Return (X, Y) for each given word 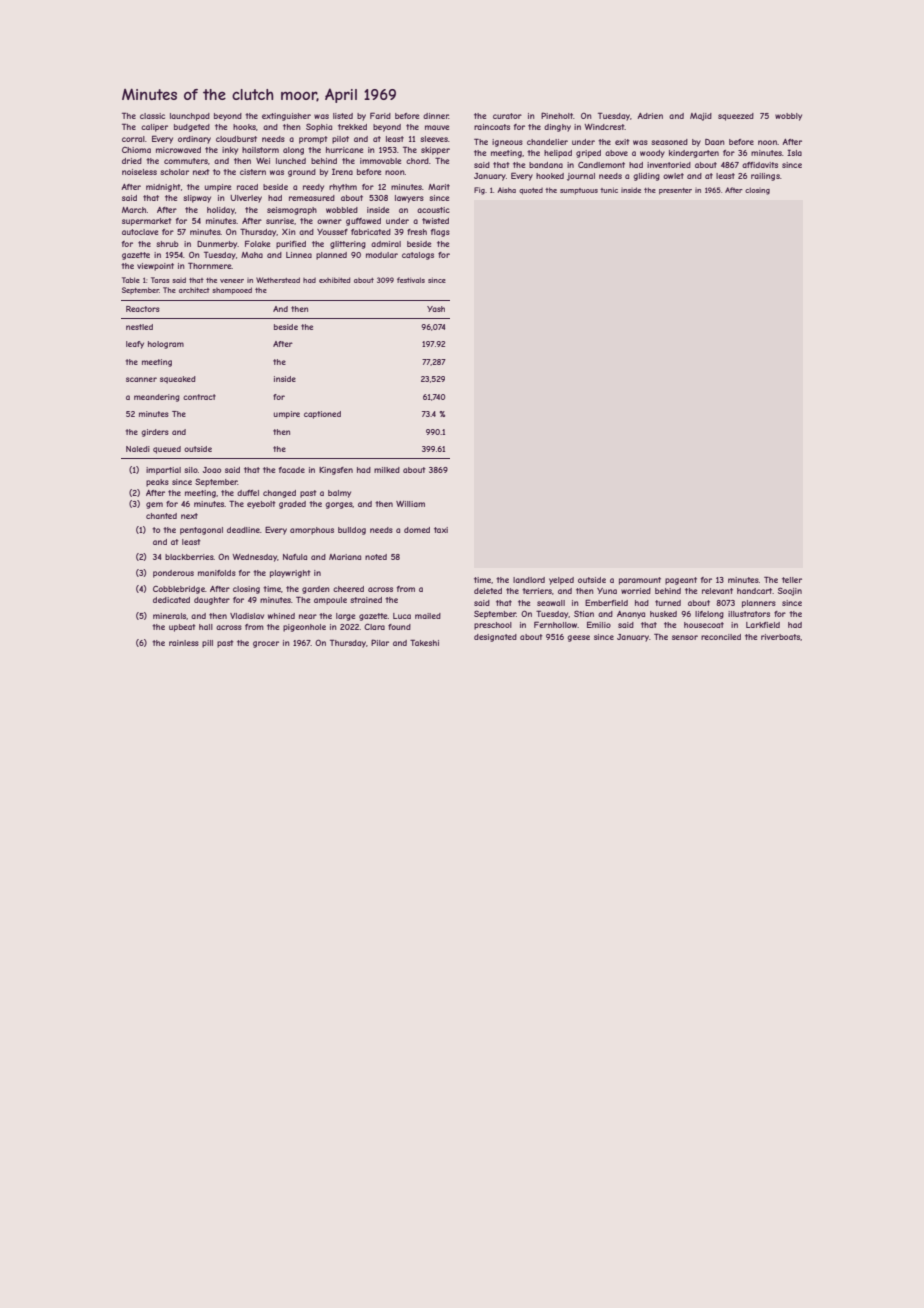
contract (199, 397)
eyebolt (261, 505)
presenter (675, 191)
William (410, 504)
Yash (436, 309)
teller (792, 580)
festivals (411, 280)
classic (152, 116)
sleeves (434, 139)
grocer (266, 644)
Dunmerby (217, 245)
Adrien (650, 116)
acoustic (433, 210)
